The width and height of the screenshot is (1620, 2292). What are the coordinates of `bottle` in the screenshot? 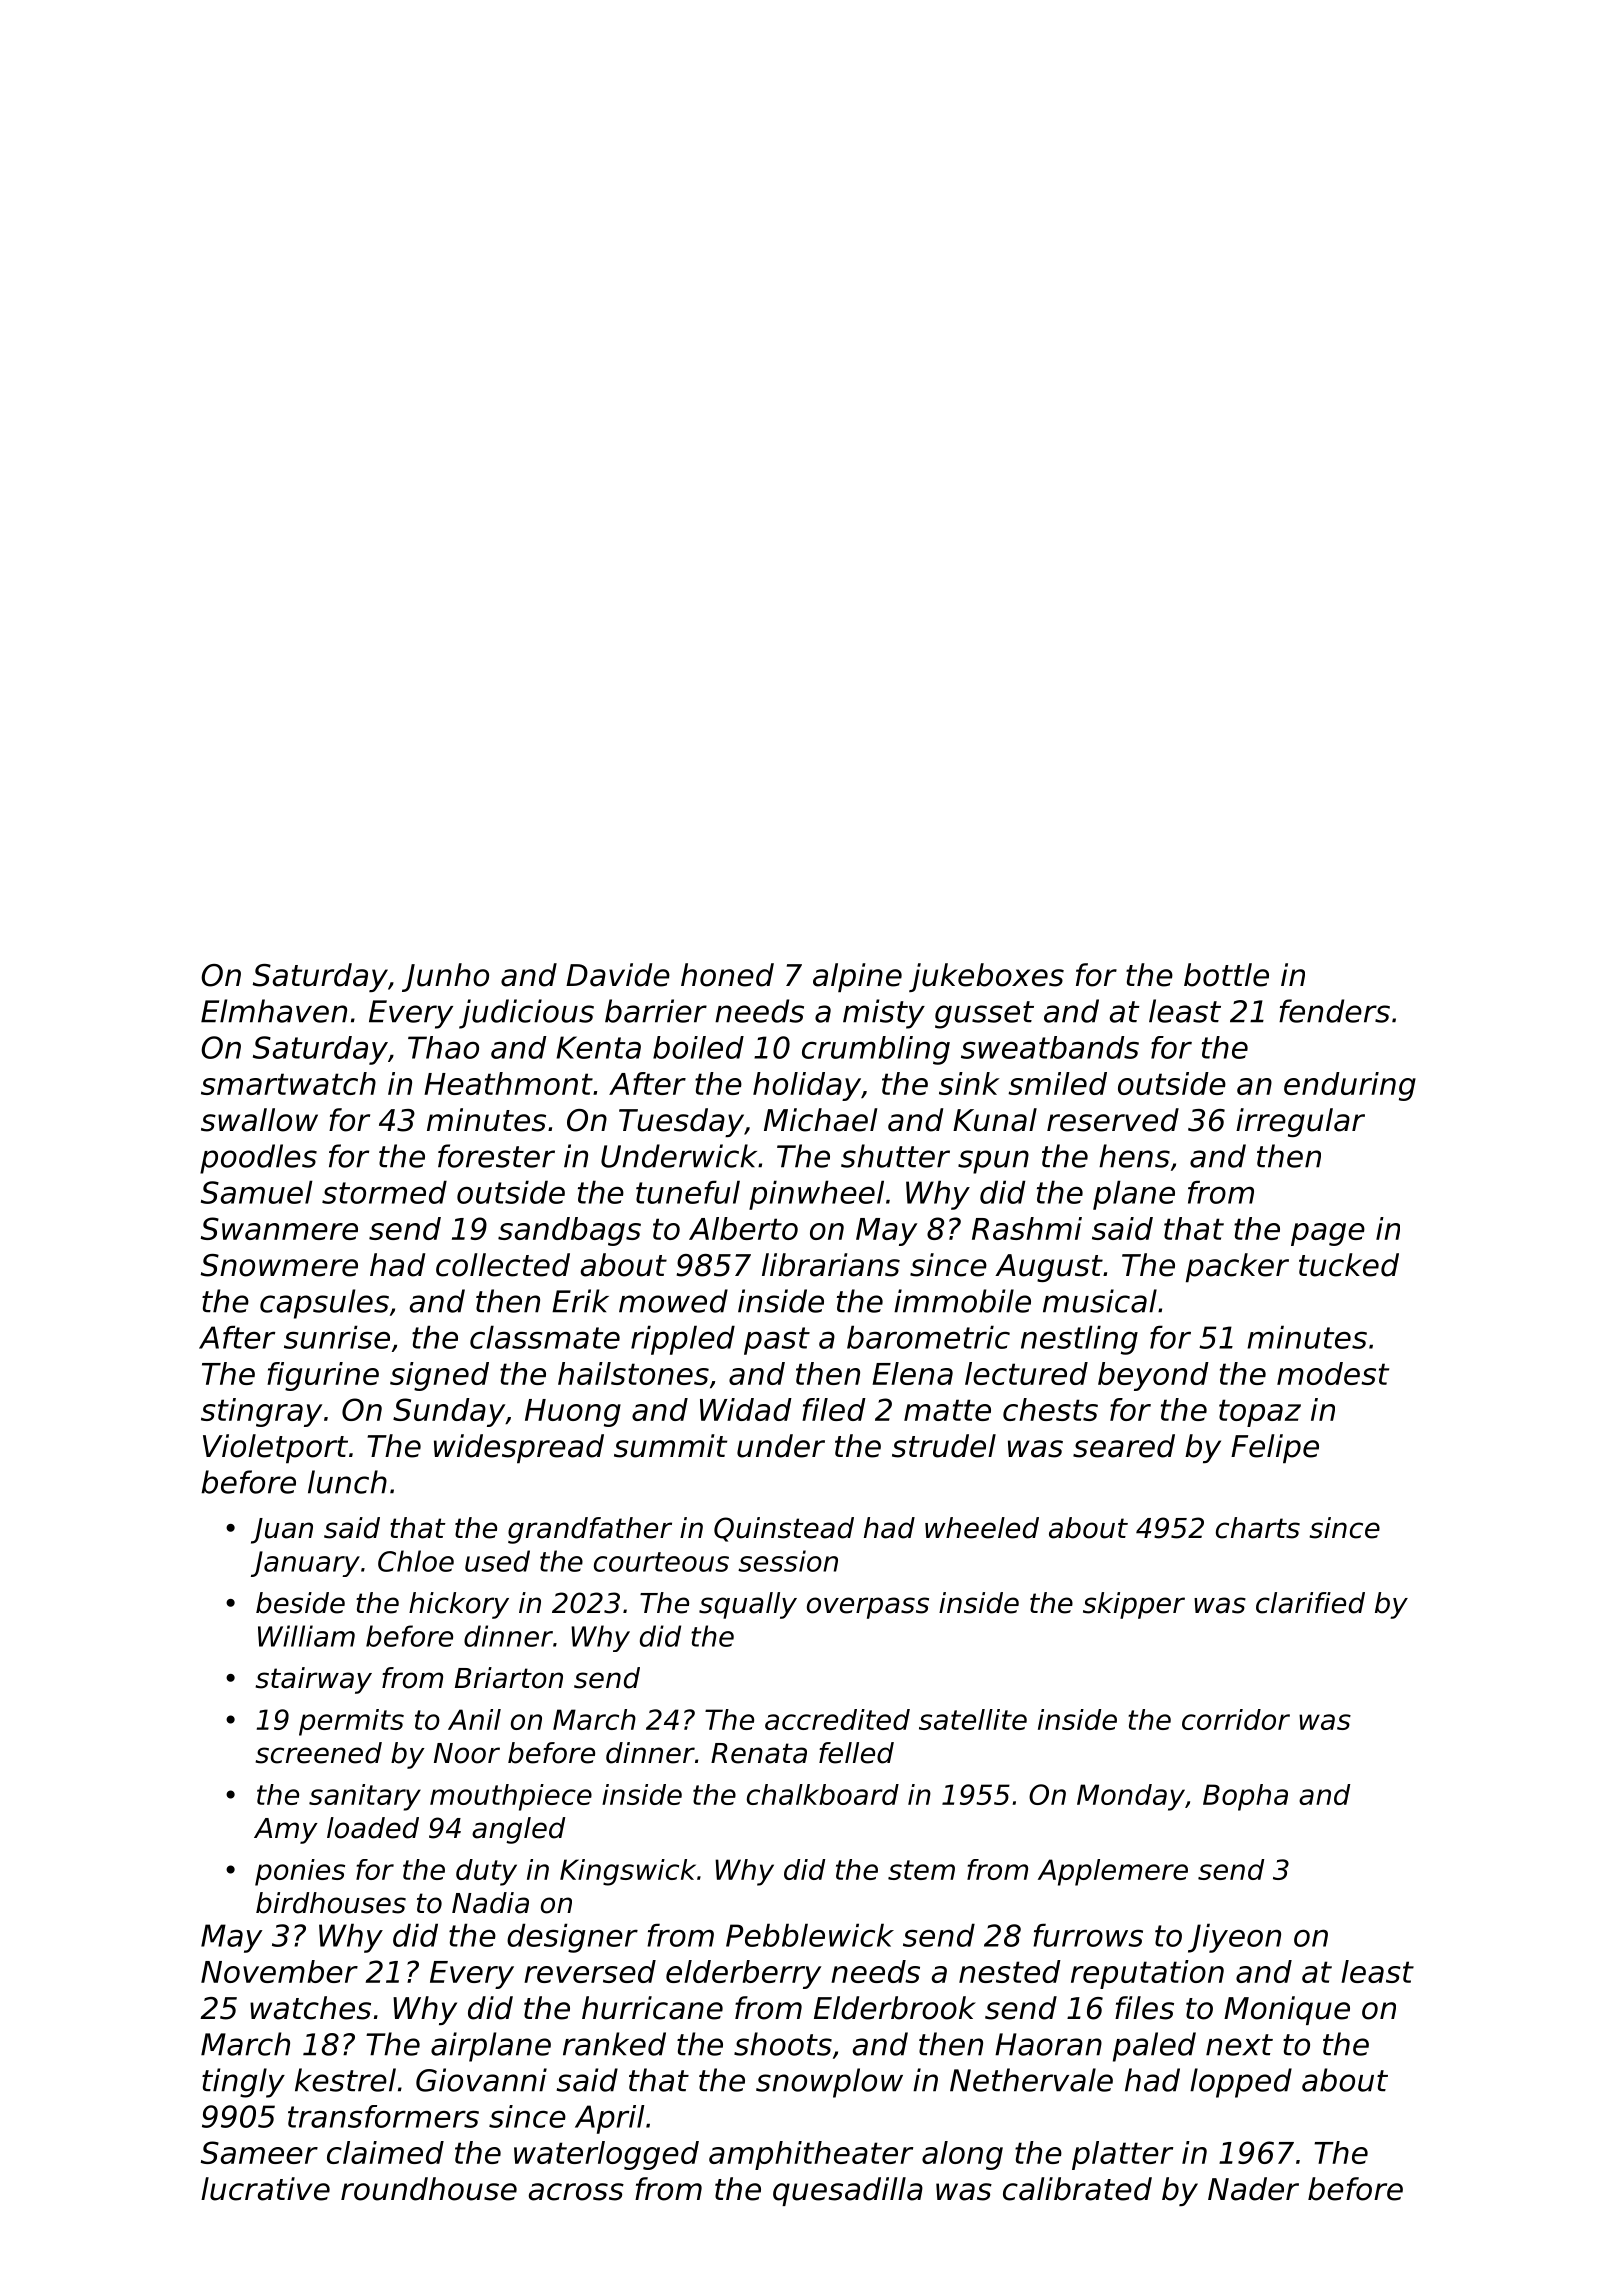 It's located at (1226, 975).
